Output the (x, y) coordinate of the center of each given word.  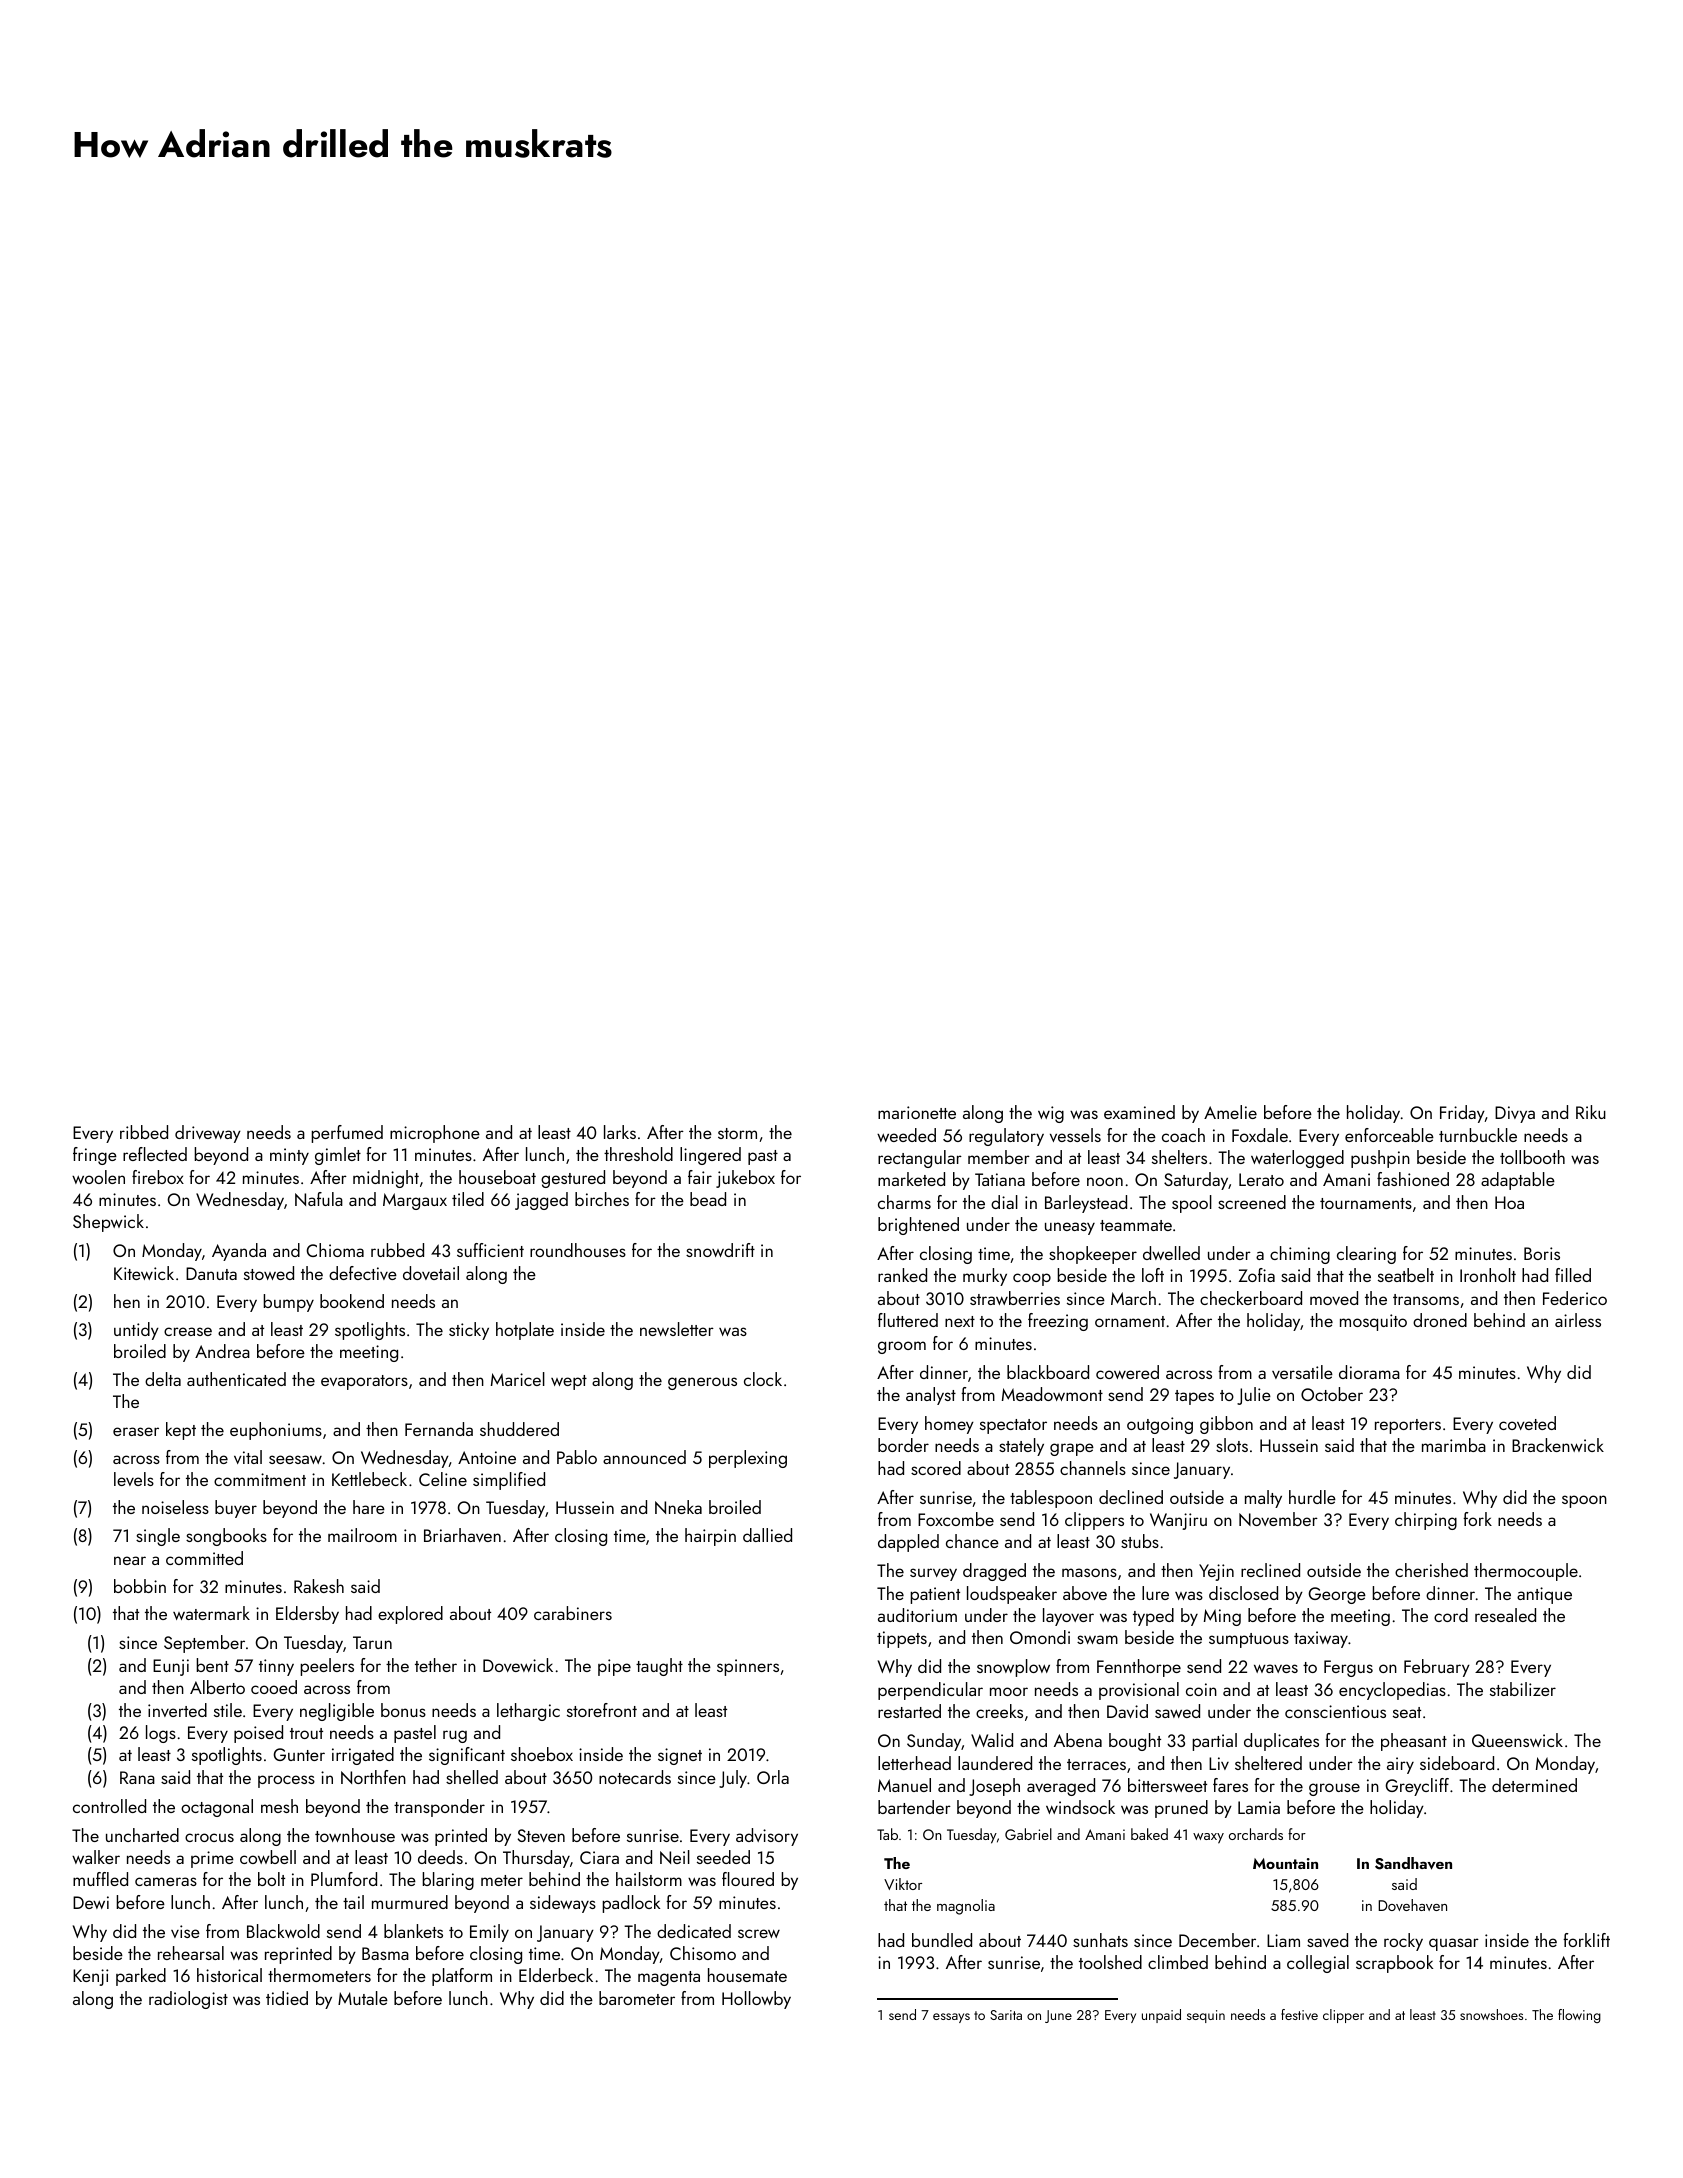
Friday (1462, 1114)
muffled (100, 1879)
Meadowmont (1052, 1394)
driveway (208, 1134)
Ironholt (1488, 1275)
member (999, 1157)
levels (134, 1479)
